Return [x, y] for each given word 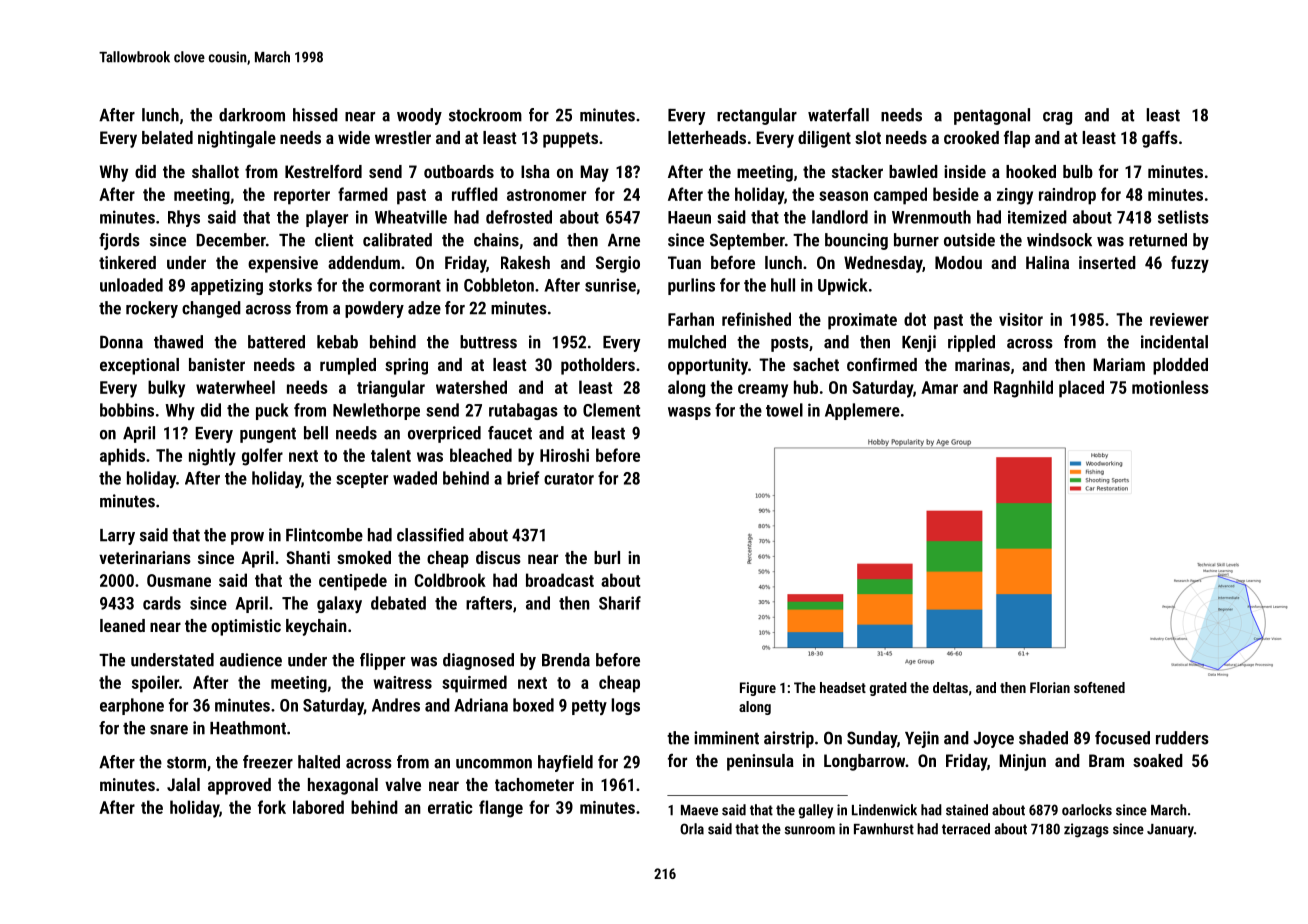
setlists [1183, 217]
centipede [353, 582]
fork [272, 807]
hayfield [565, 763]
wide [354, 137]
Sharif [620, 603]
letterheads [707, 137]
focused [1122, 738]
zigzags [1086, 830]
